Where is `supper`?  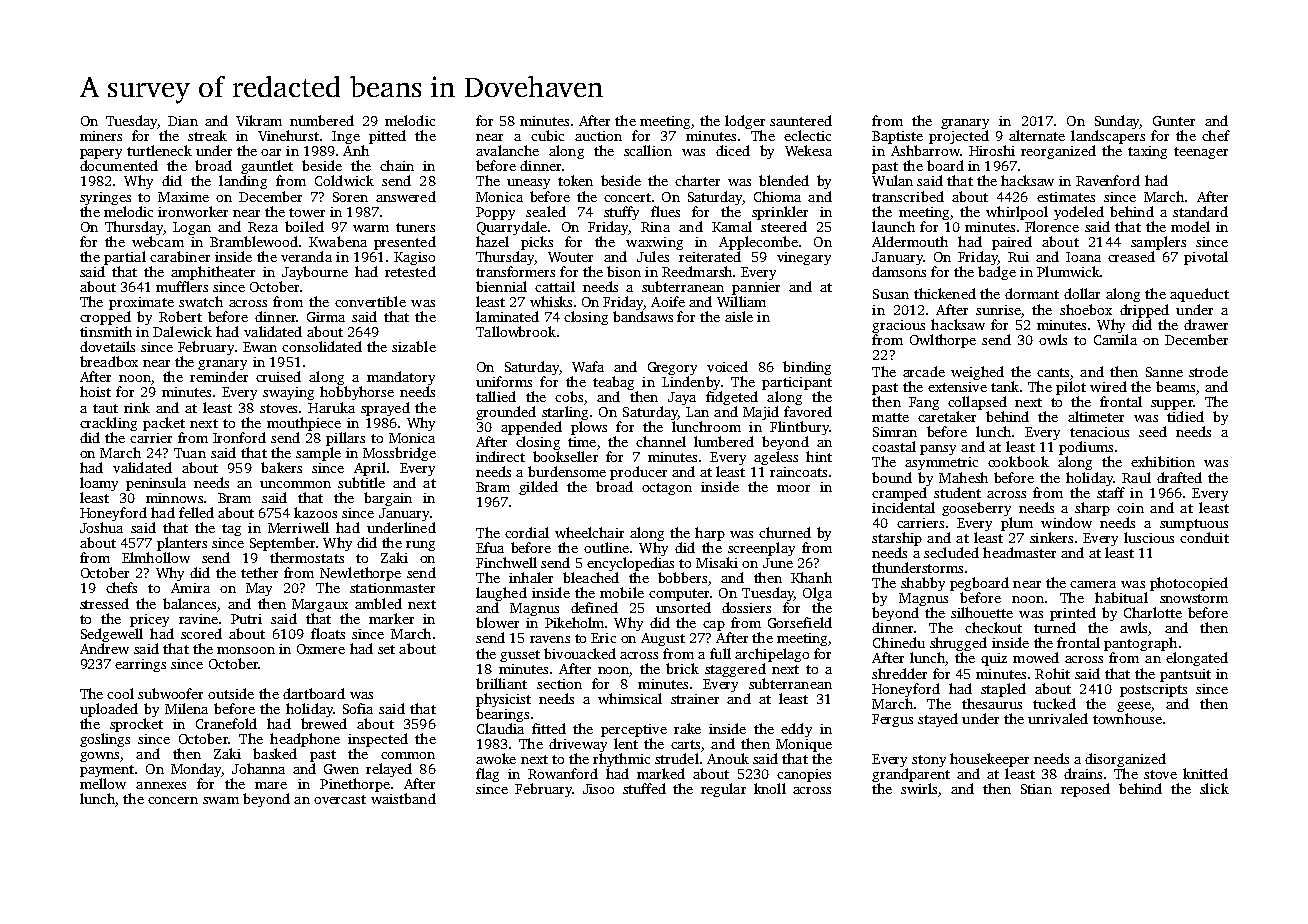 supper is located at coordinates (1172, 405).
